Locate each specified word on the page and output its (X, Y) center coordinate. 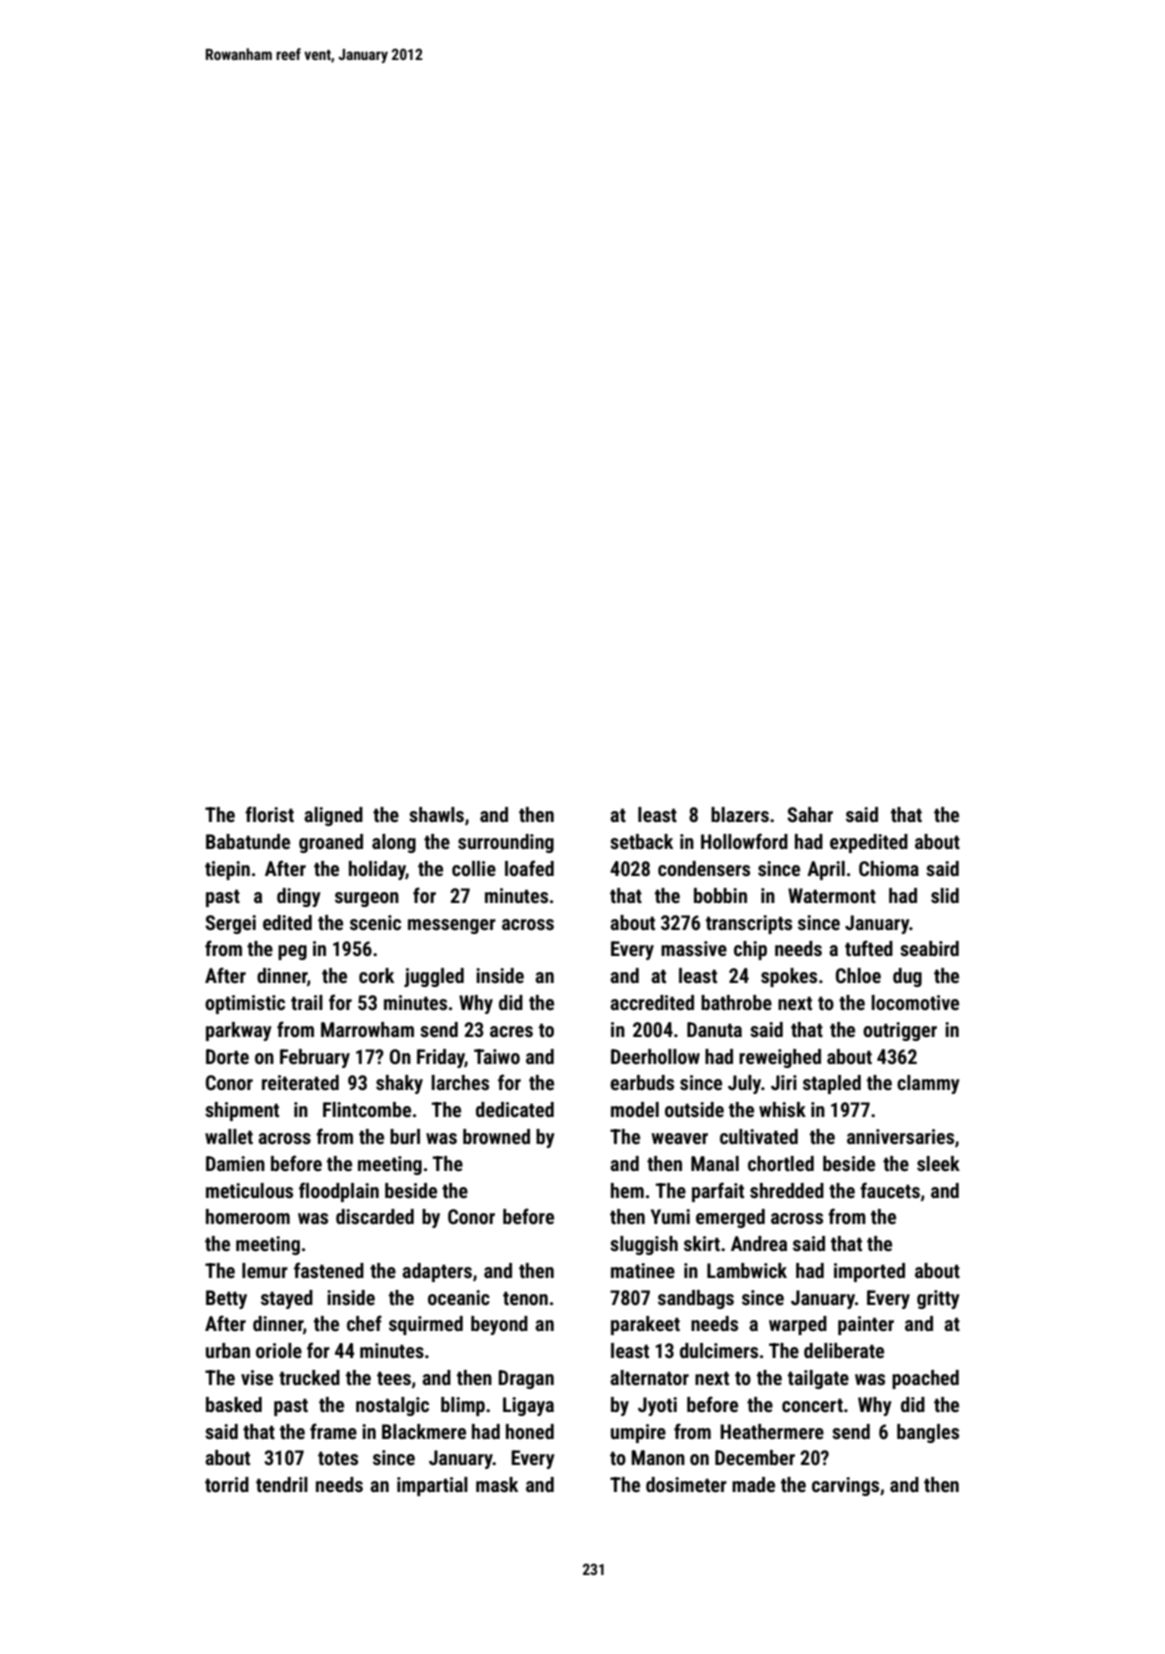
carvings (845, 1486)
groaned (331, 843)
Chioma (889, 868)
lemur (265, 1270)
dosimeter (686, 1484)
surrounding (506, 843)
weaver (680, 1138)
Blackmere (424, 1431)
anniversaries (900, 1136)
